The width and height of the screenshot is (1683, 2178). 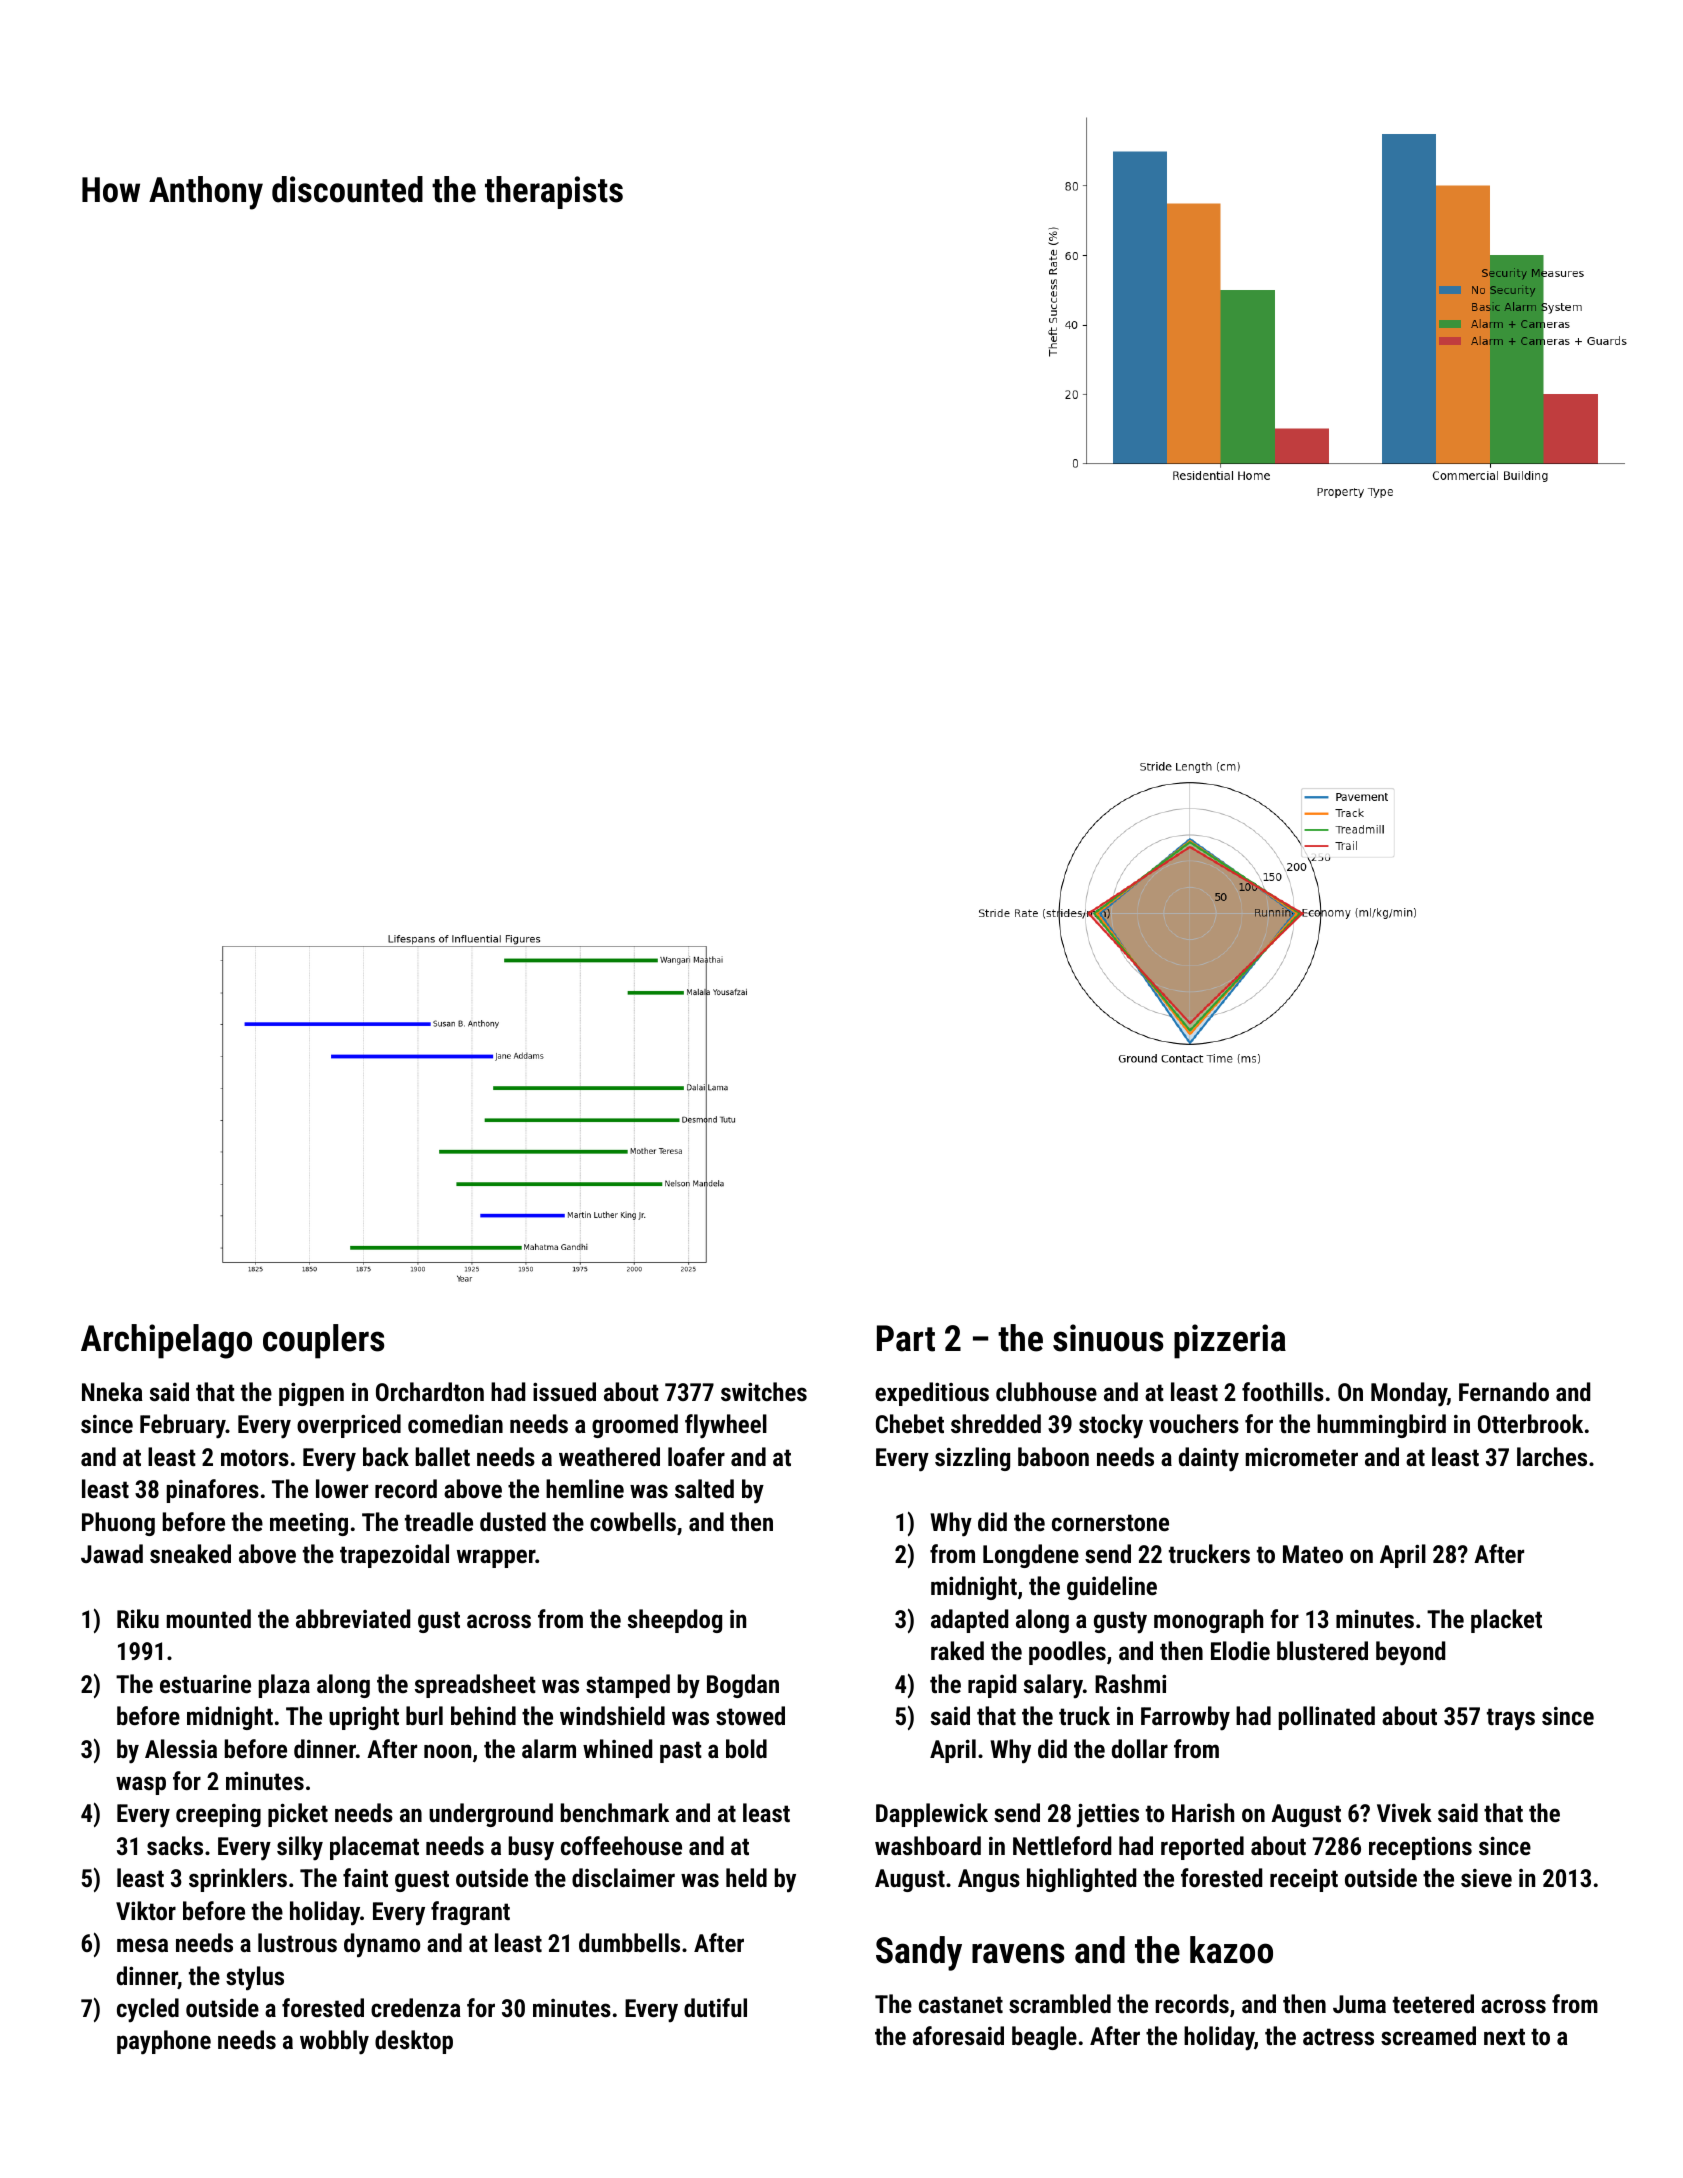 I want to click on mounted, so click(x=209, y=1618).
